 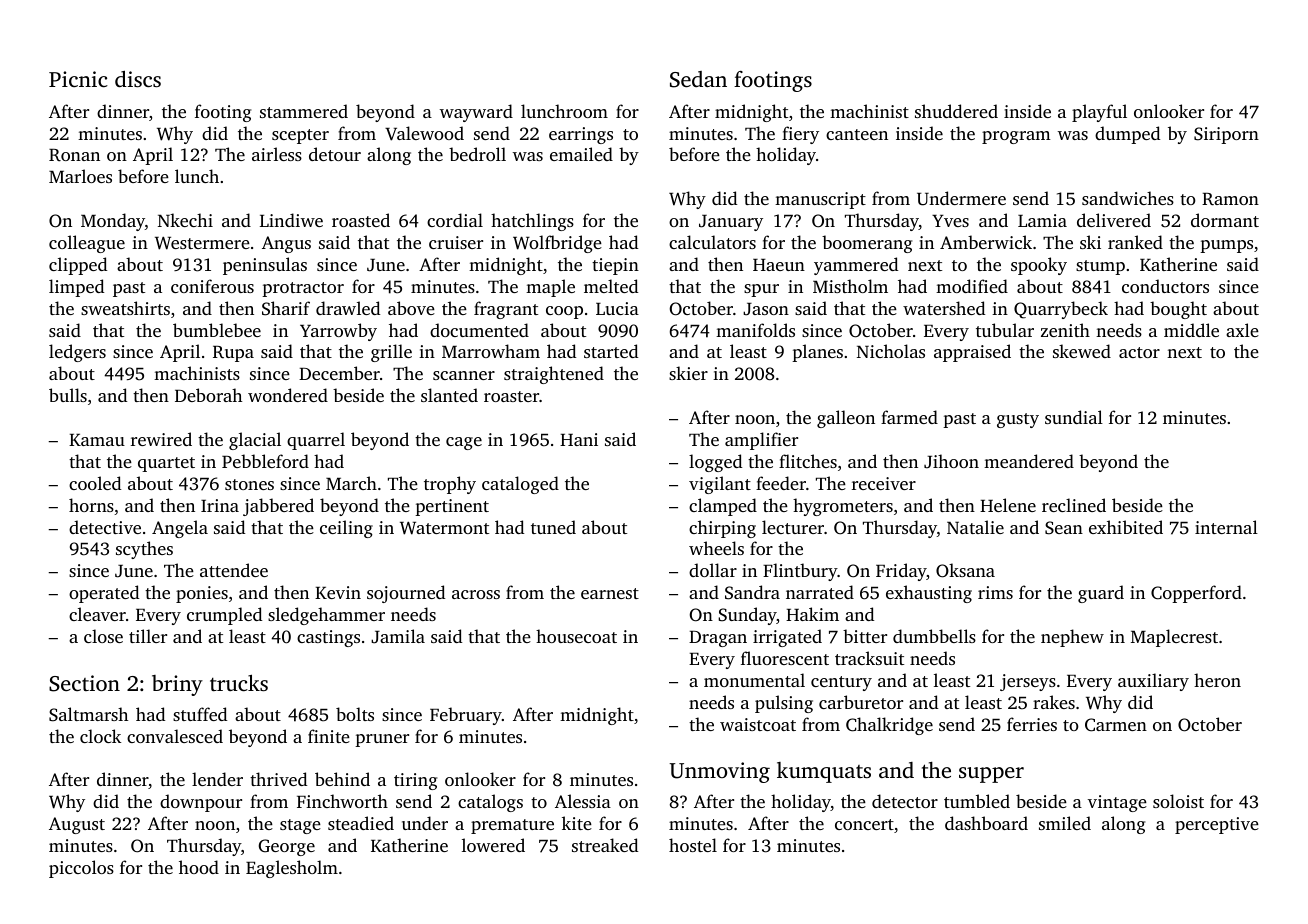 What do you see at coordinates (456, 242) in the screenshot?
I see `cruiser` at bounding box center [456, 242].
